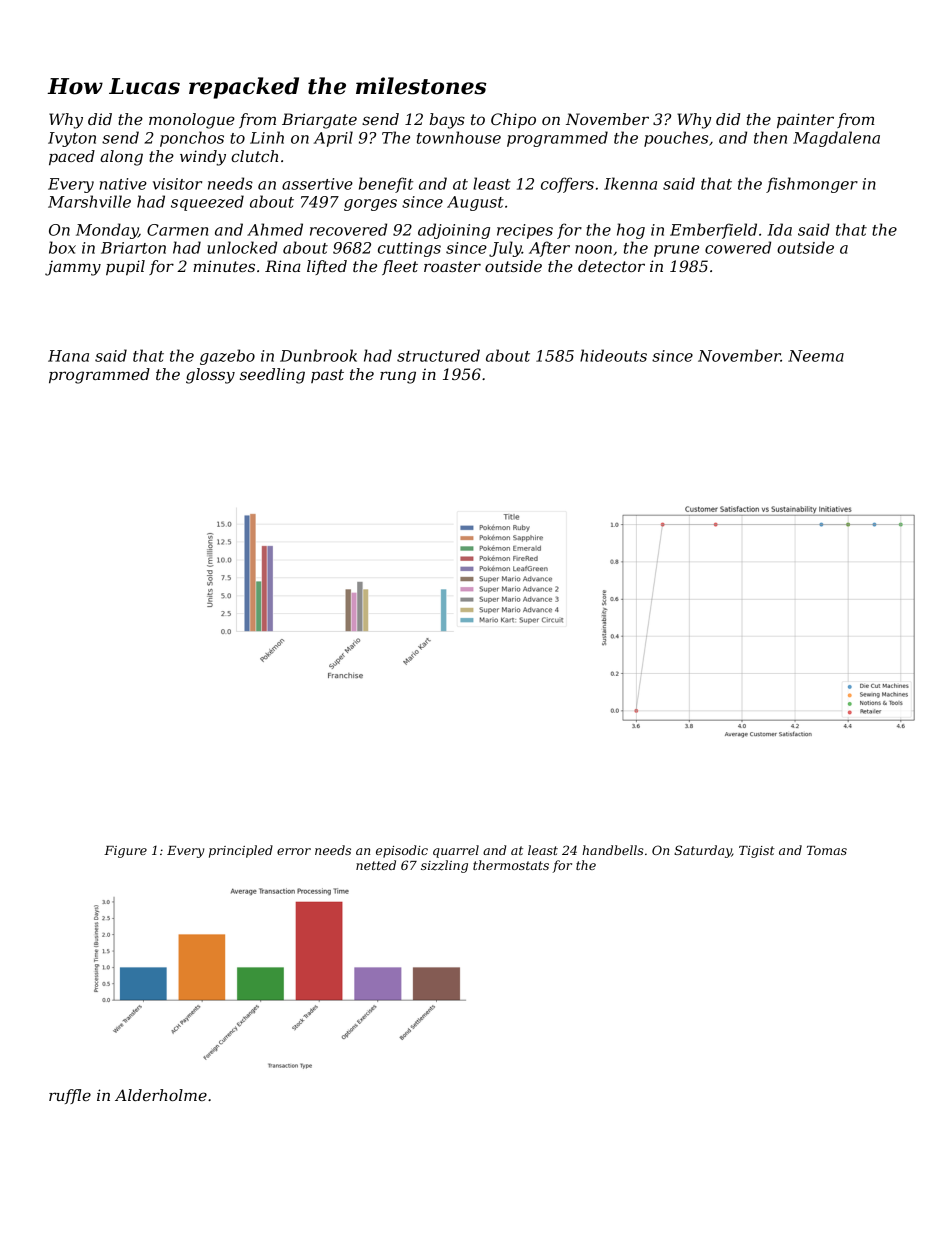 The height and width of the document is (1233, 952). I want to click on gazebo, so click(227, 357).
